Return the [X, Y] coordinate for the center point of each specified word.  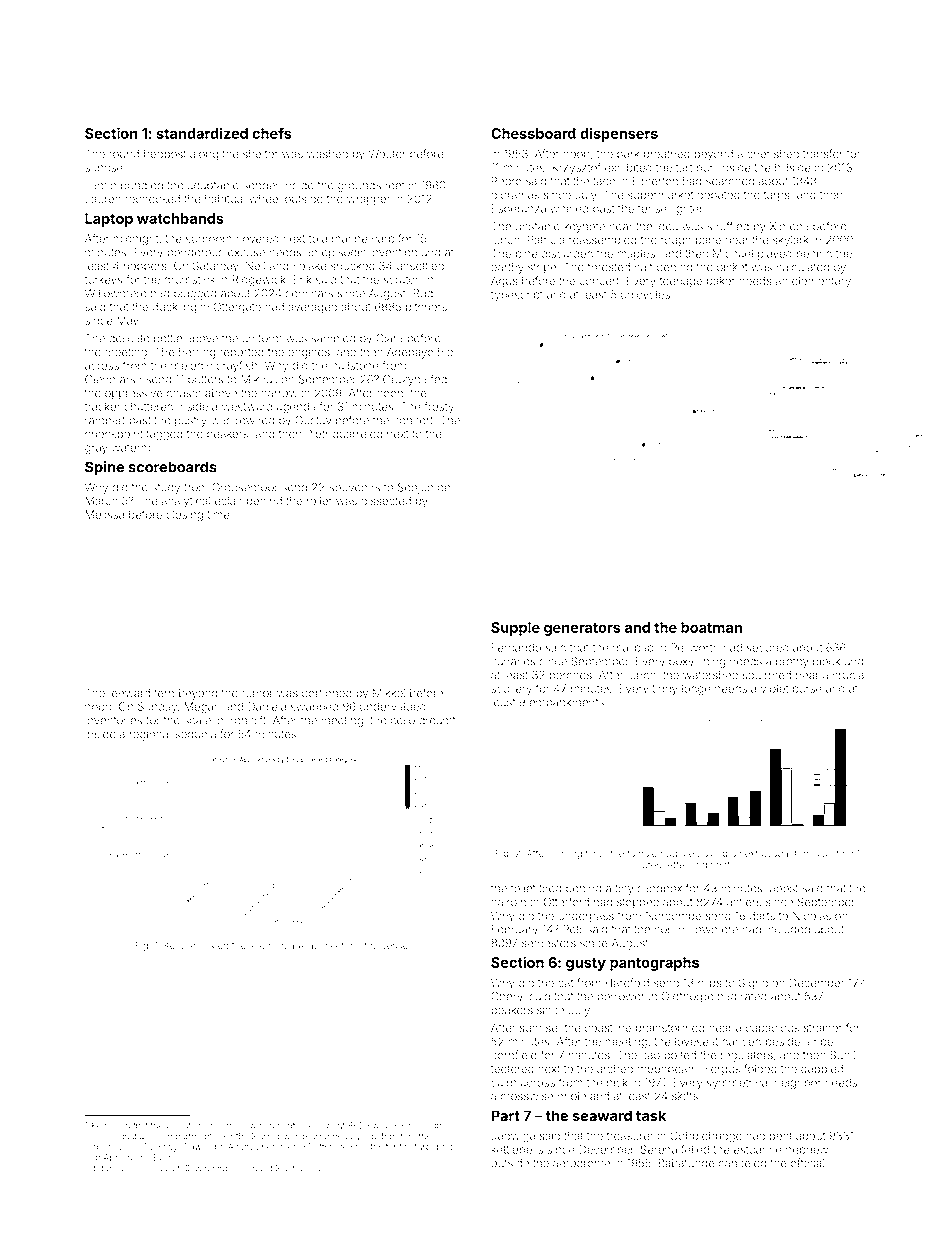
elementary [821, 282]
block [826, 661]
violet [774, 688]
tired [550, 888]
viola [129, 1168]
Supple [515, 629]
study [166, 488]
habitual [225, 199]
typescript [517, 296]
